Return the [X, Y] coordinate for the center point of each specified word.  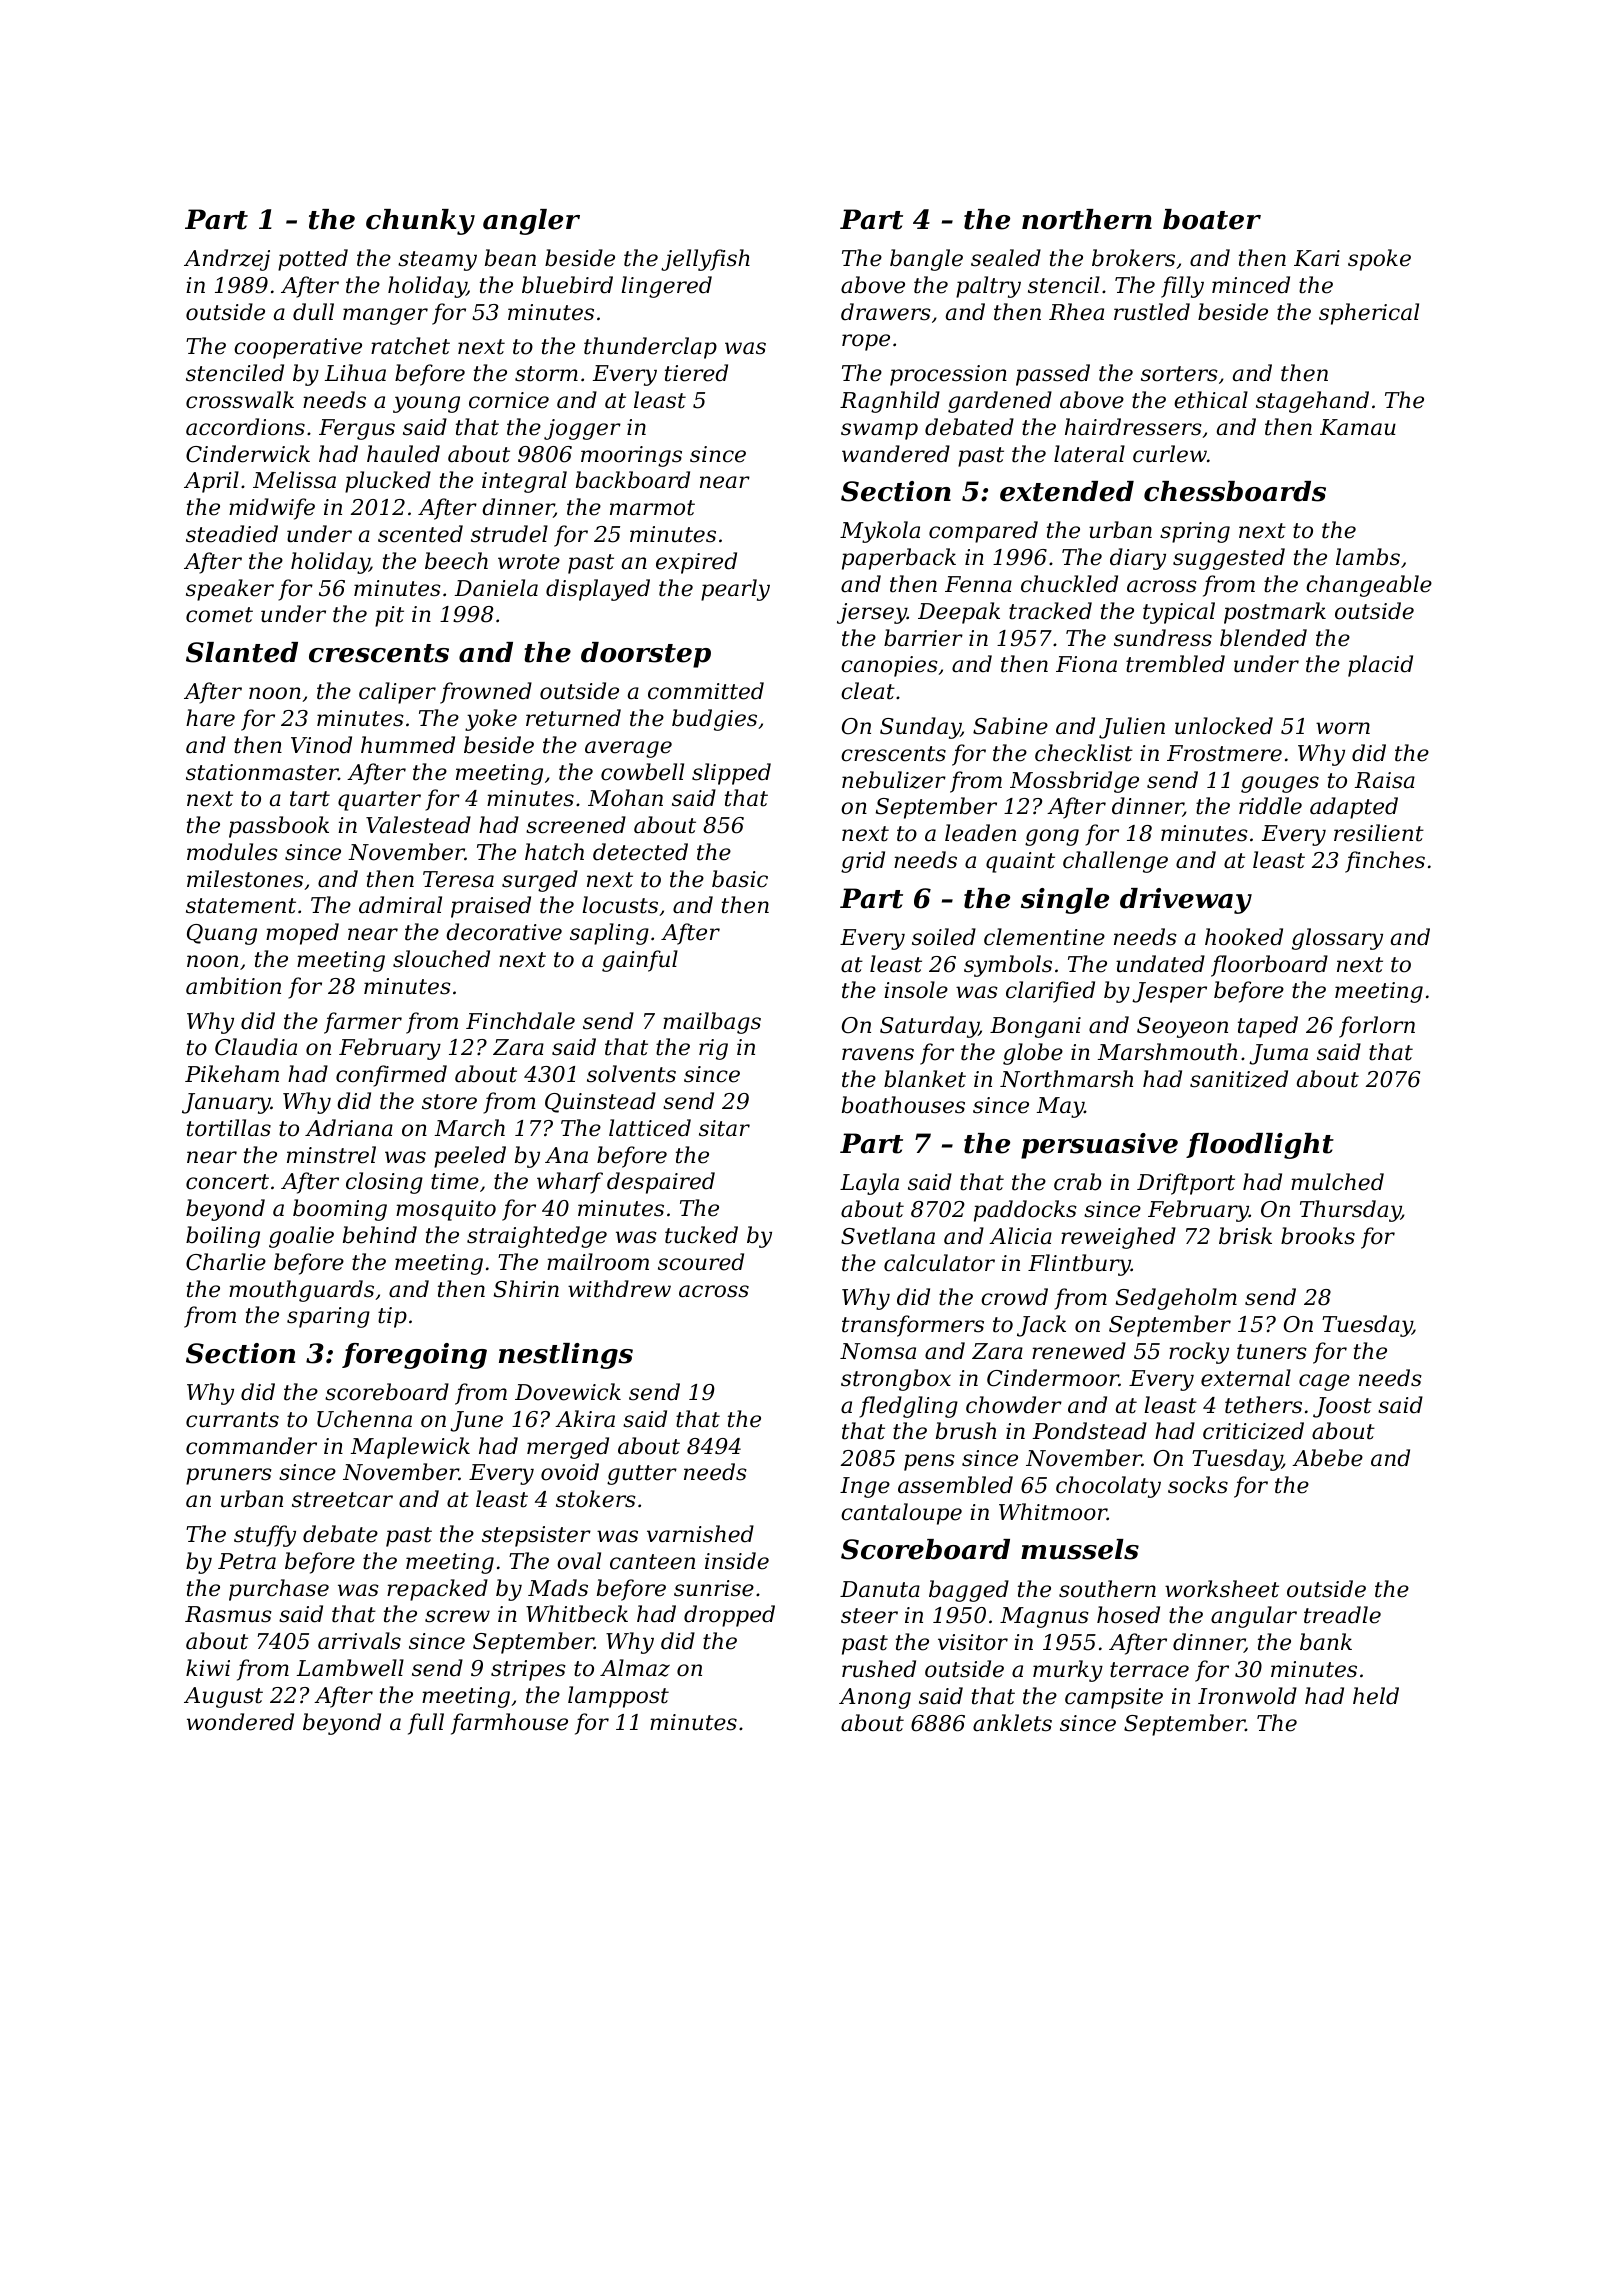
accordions [245, 427]
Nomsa [878, 1351]
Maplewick [410, 1448]
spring [1195, 532]
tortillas [229, 1128]
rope [866, 342]
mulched [1337, 1182]
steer [869, 1616]
